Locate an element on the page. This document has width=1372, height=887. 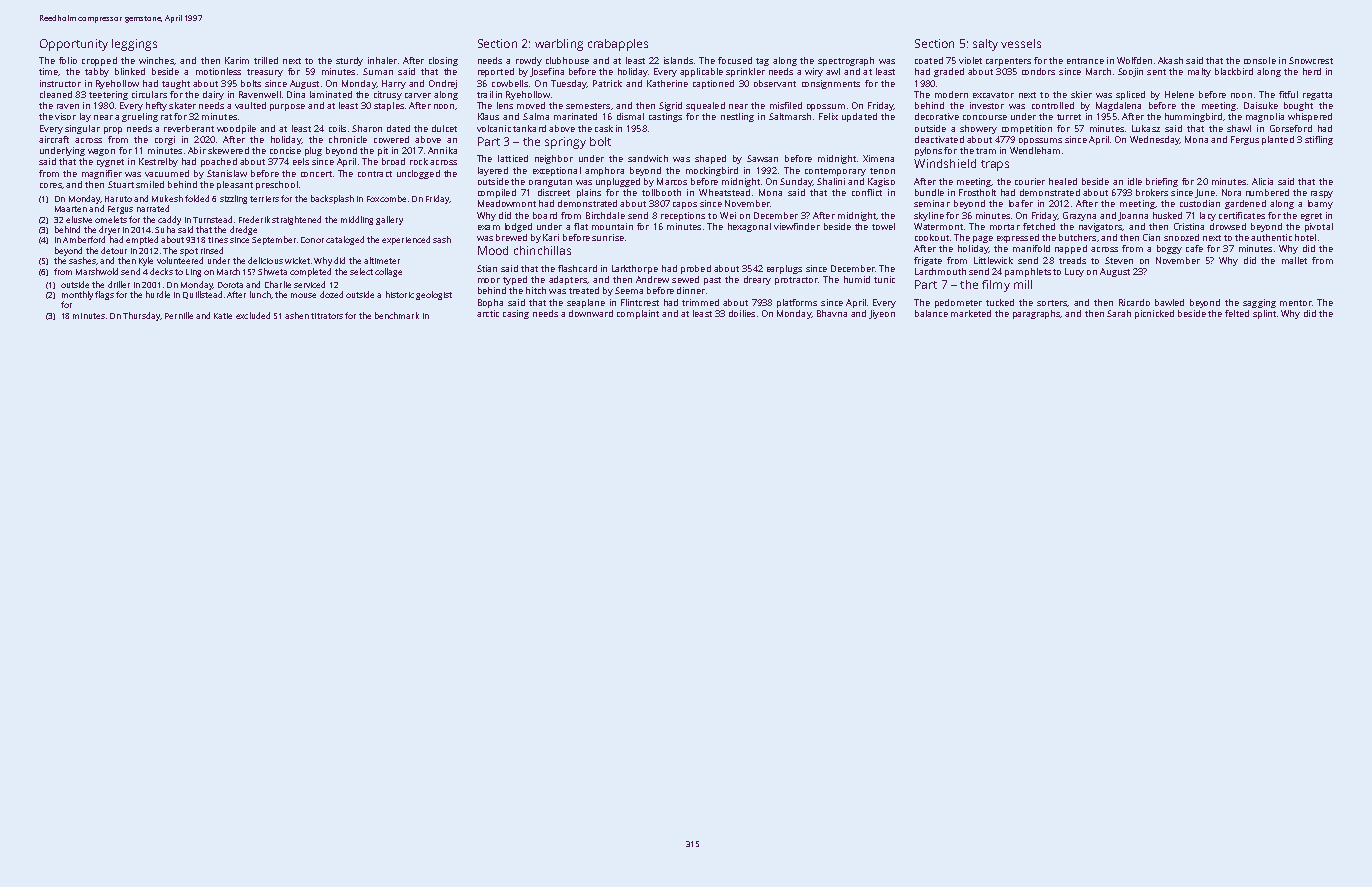
springy is located at coordinates (565, 143).
